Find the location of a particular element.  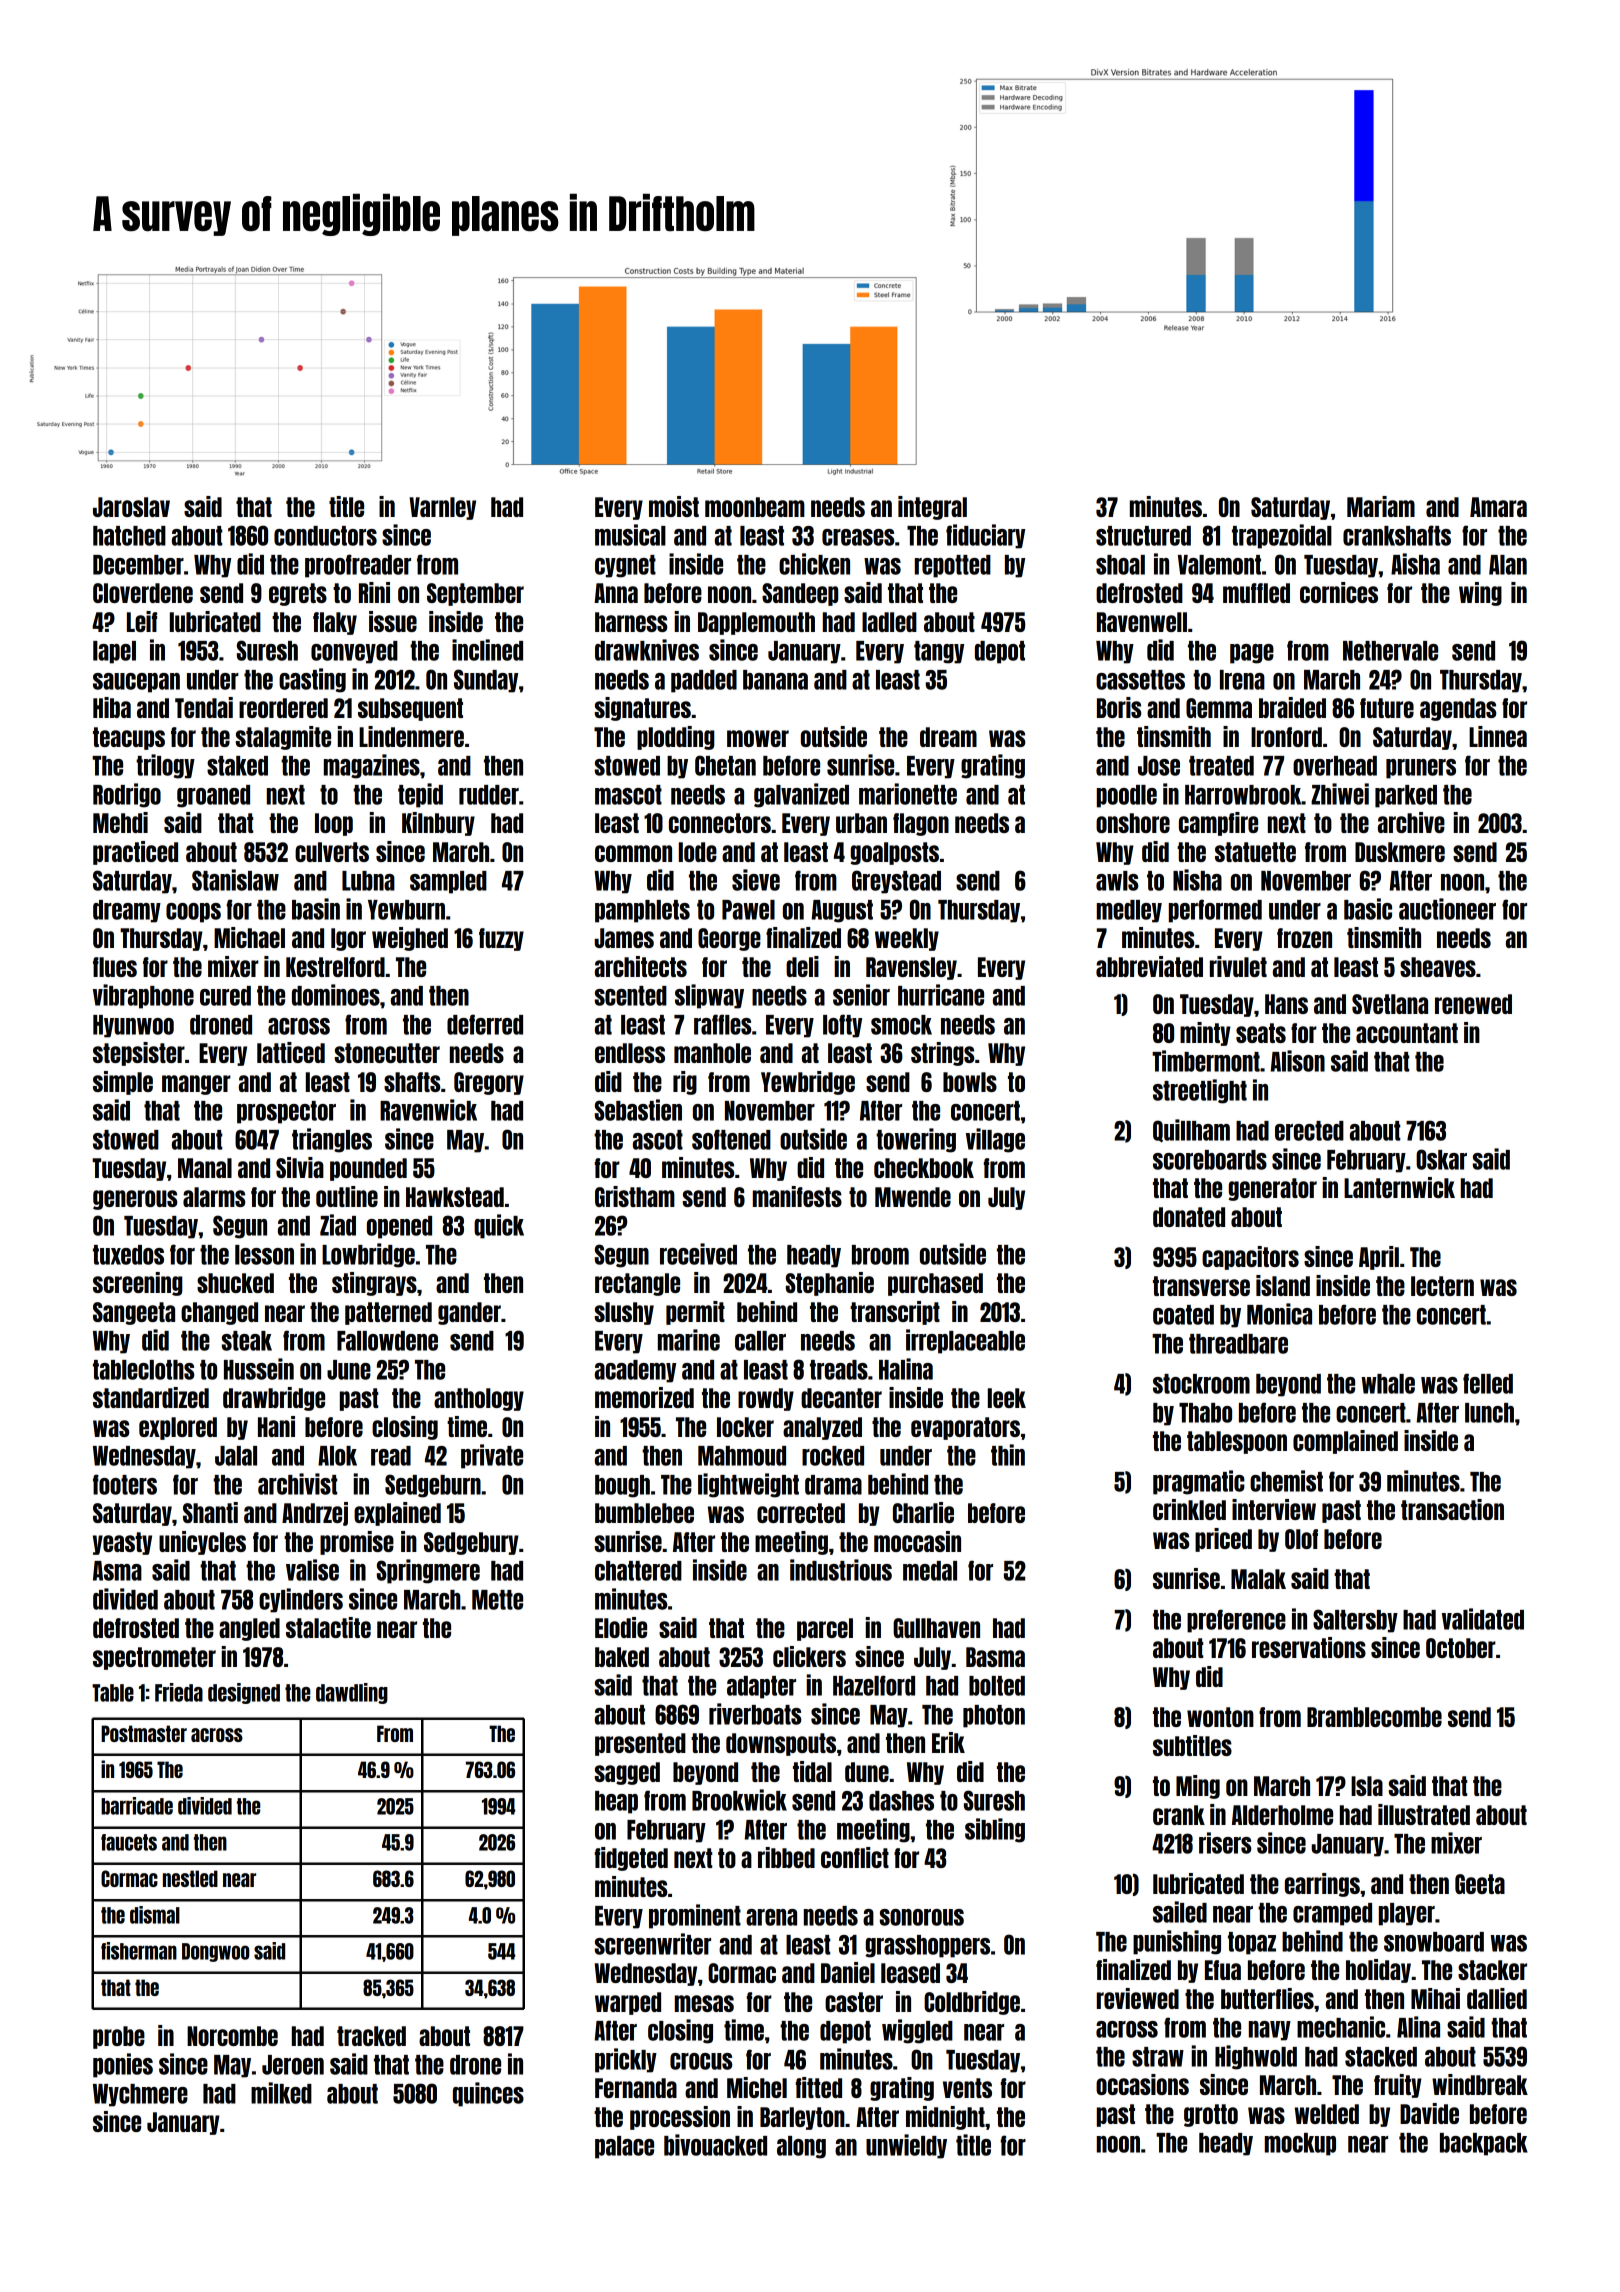

architects is located at coordinates (641, 966).
